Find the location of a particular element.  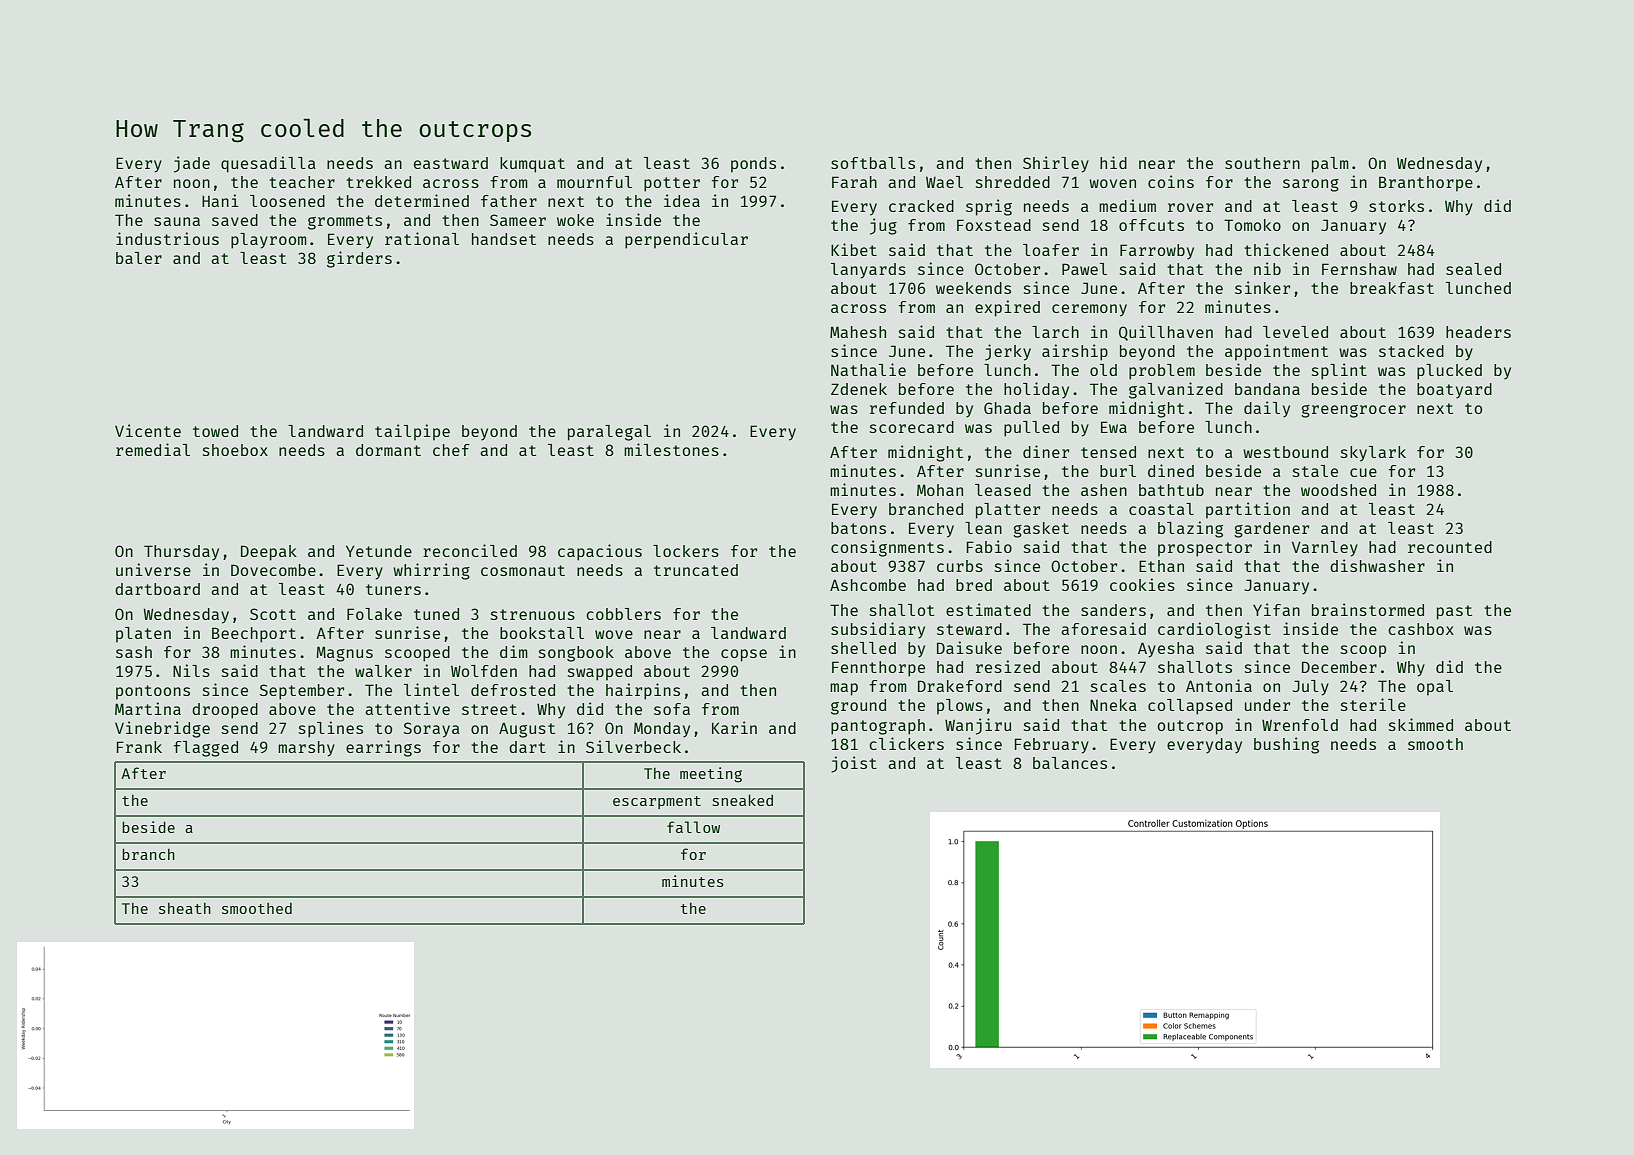

Fabio is located at coordinates (989, 546).
